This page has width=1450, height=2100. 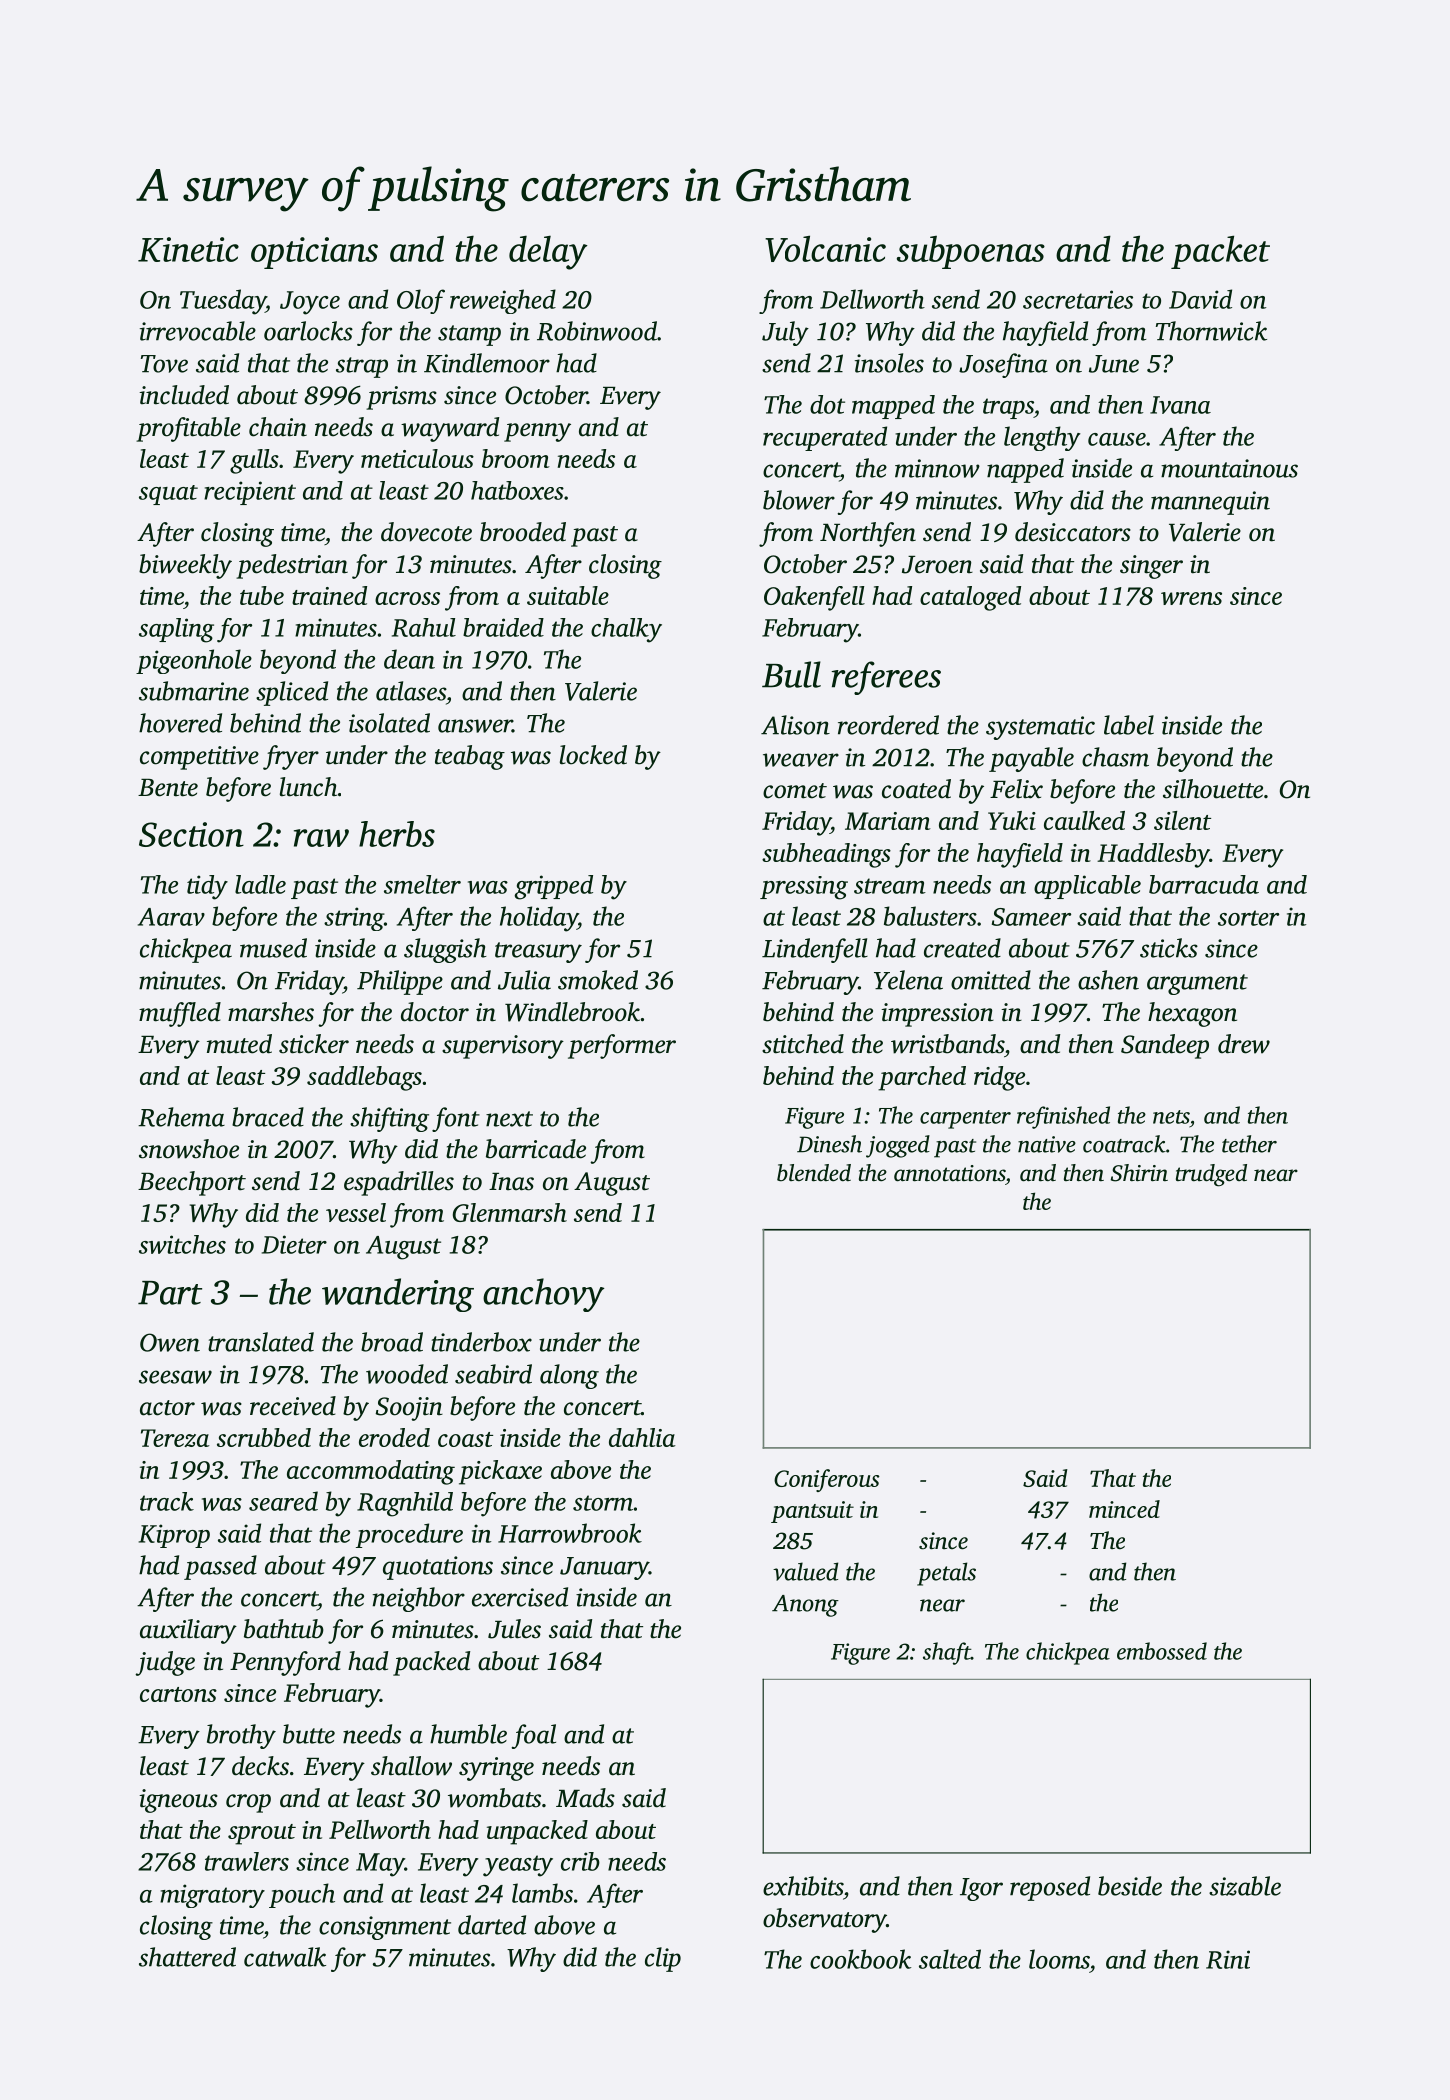 I want to click on Shirin, so click(x=1139, y=1173).
